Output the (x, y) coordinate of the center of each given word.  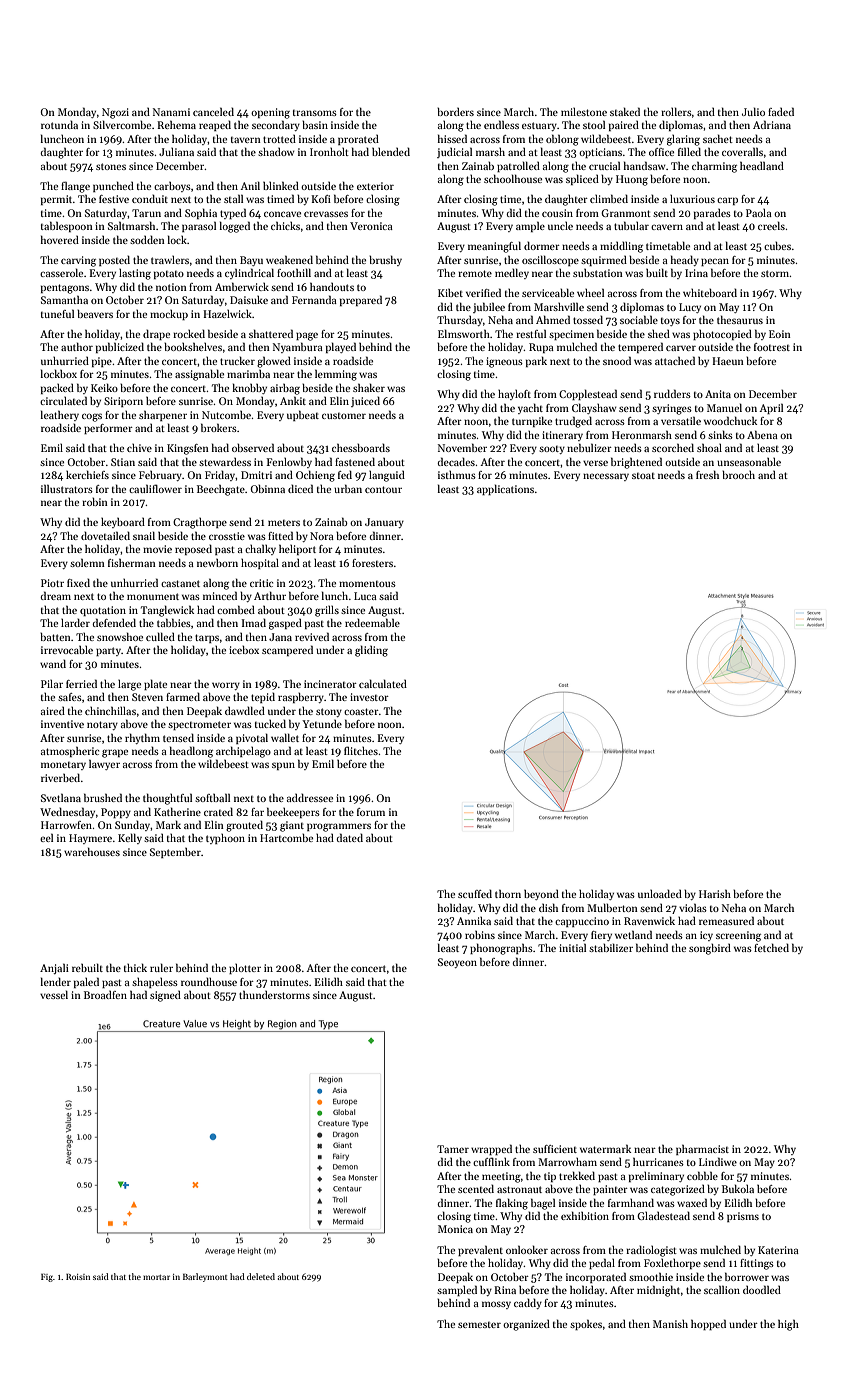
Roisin (78, 1277)
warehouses (92, 851)
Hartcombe (286, 838)
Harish (715, 893)
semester (479, 1325)
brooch (738, 475)
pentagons (65, 289)
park (536, 361)
